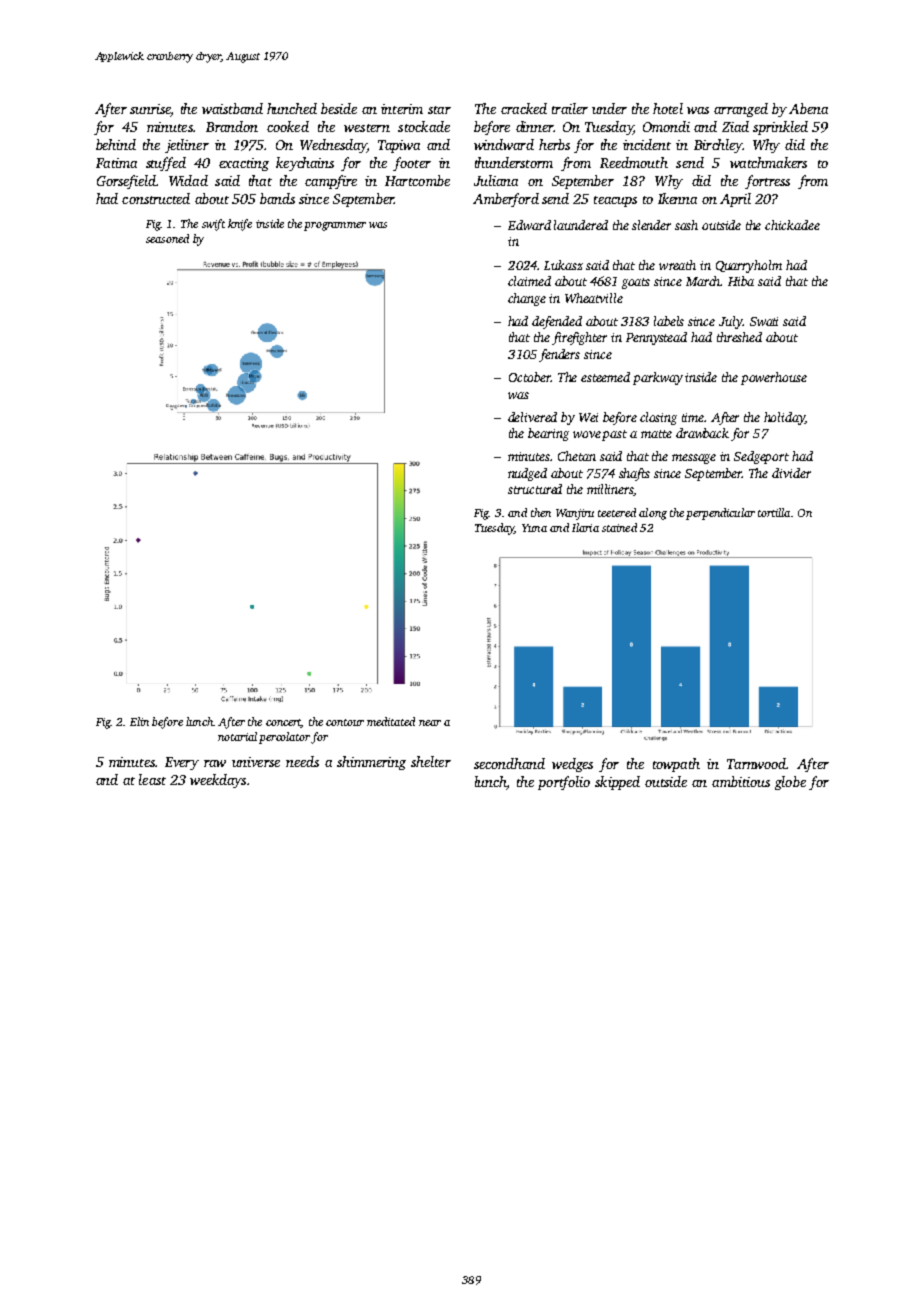  I want to click on windward, so click(504, 144).
